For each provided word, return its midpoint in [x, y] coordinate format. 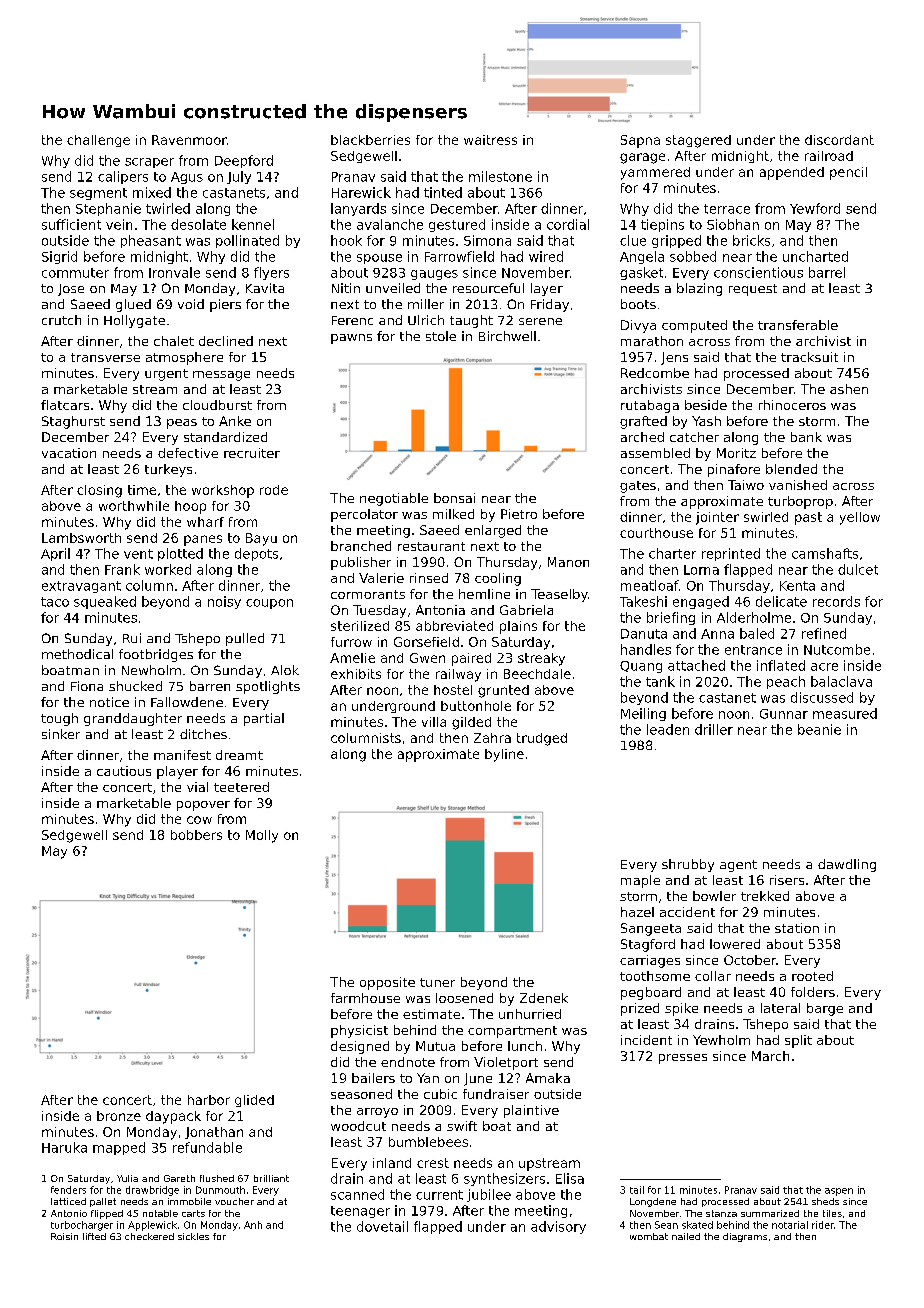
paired [471, 659]
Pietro [519, 514]
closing [99, 491]
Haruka [64, 1147]
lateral [780, 1008]
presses [683, 1059]
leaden [668, 729]
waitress [490, 140]
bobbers [196, 835]
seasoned [361, 1094]
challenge [98, 141]
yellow [860, 518]
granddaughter [133, 719]
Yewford [815, 208]
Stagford [648, 945]
